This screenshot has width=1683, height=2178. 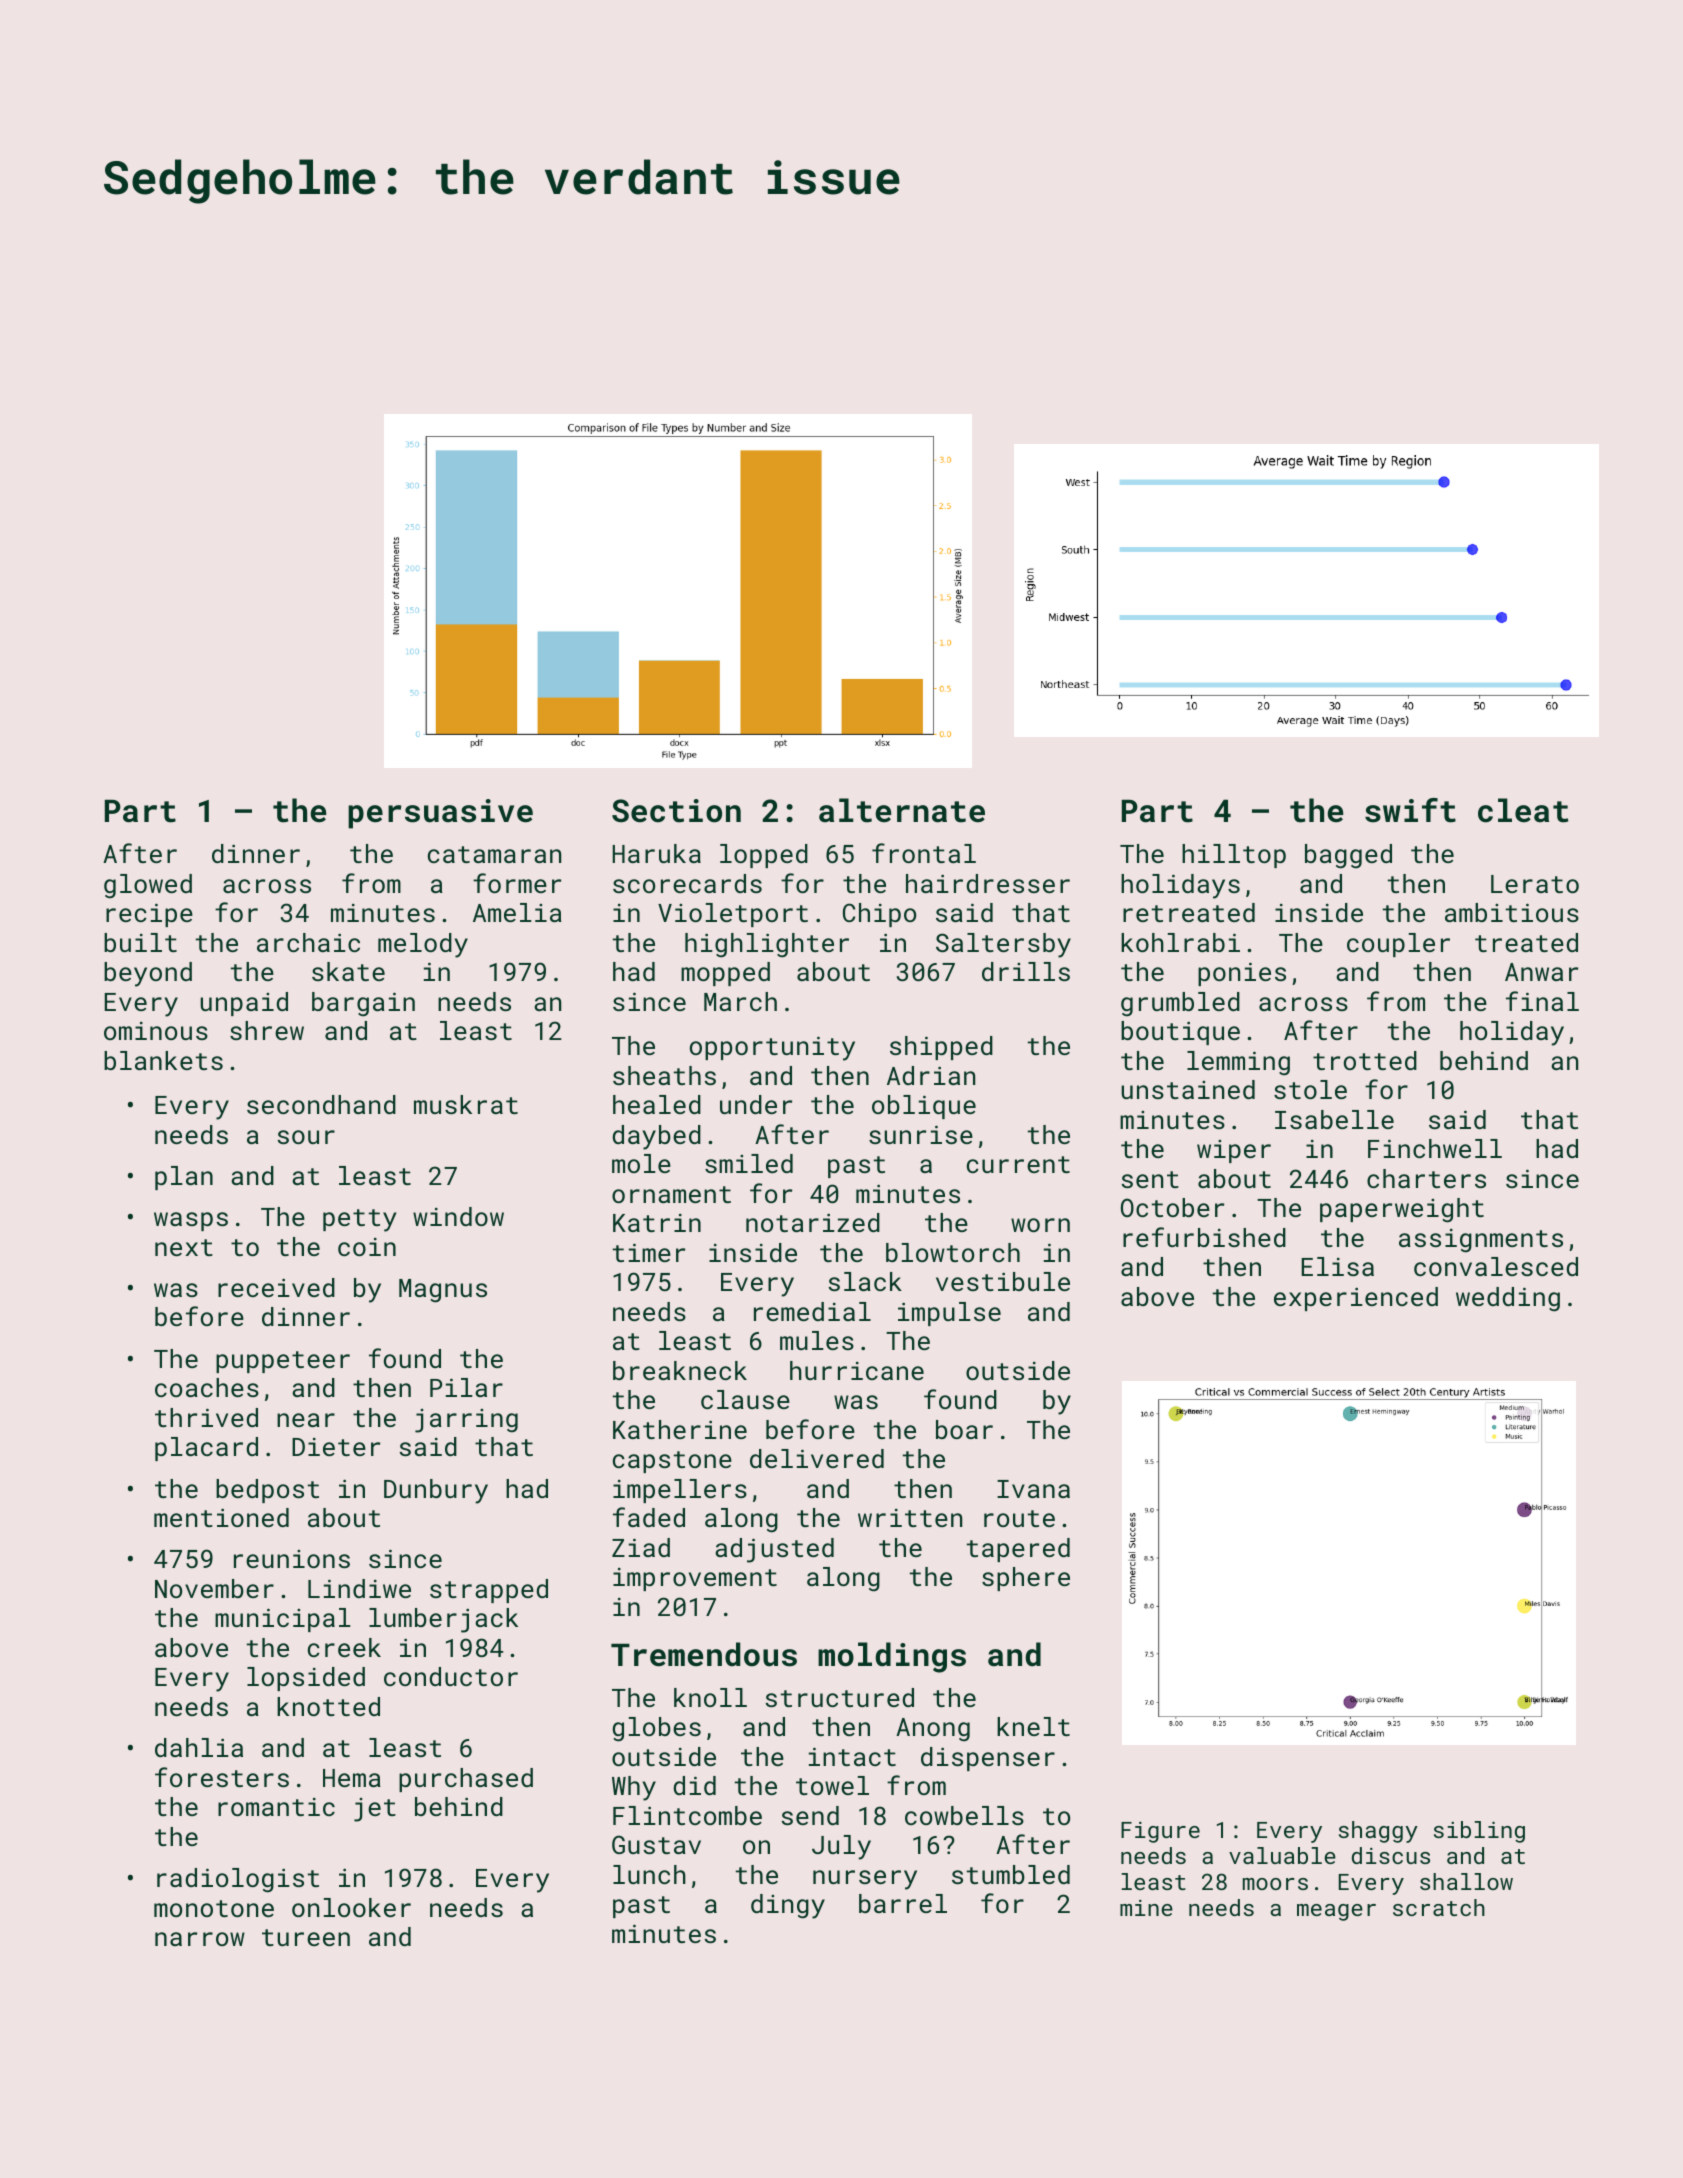 What do you see at coordinates (902, 810) in the screenshot?
I see `alternate` at bounding box center [902, 810].
